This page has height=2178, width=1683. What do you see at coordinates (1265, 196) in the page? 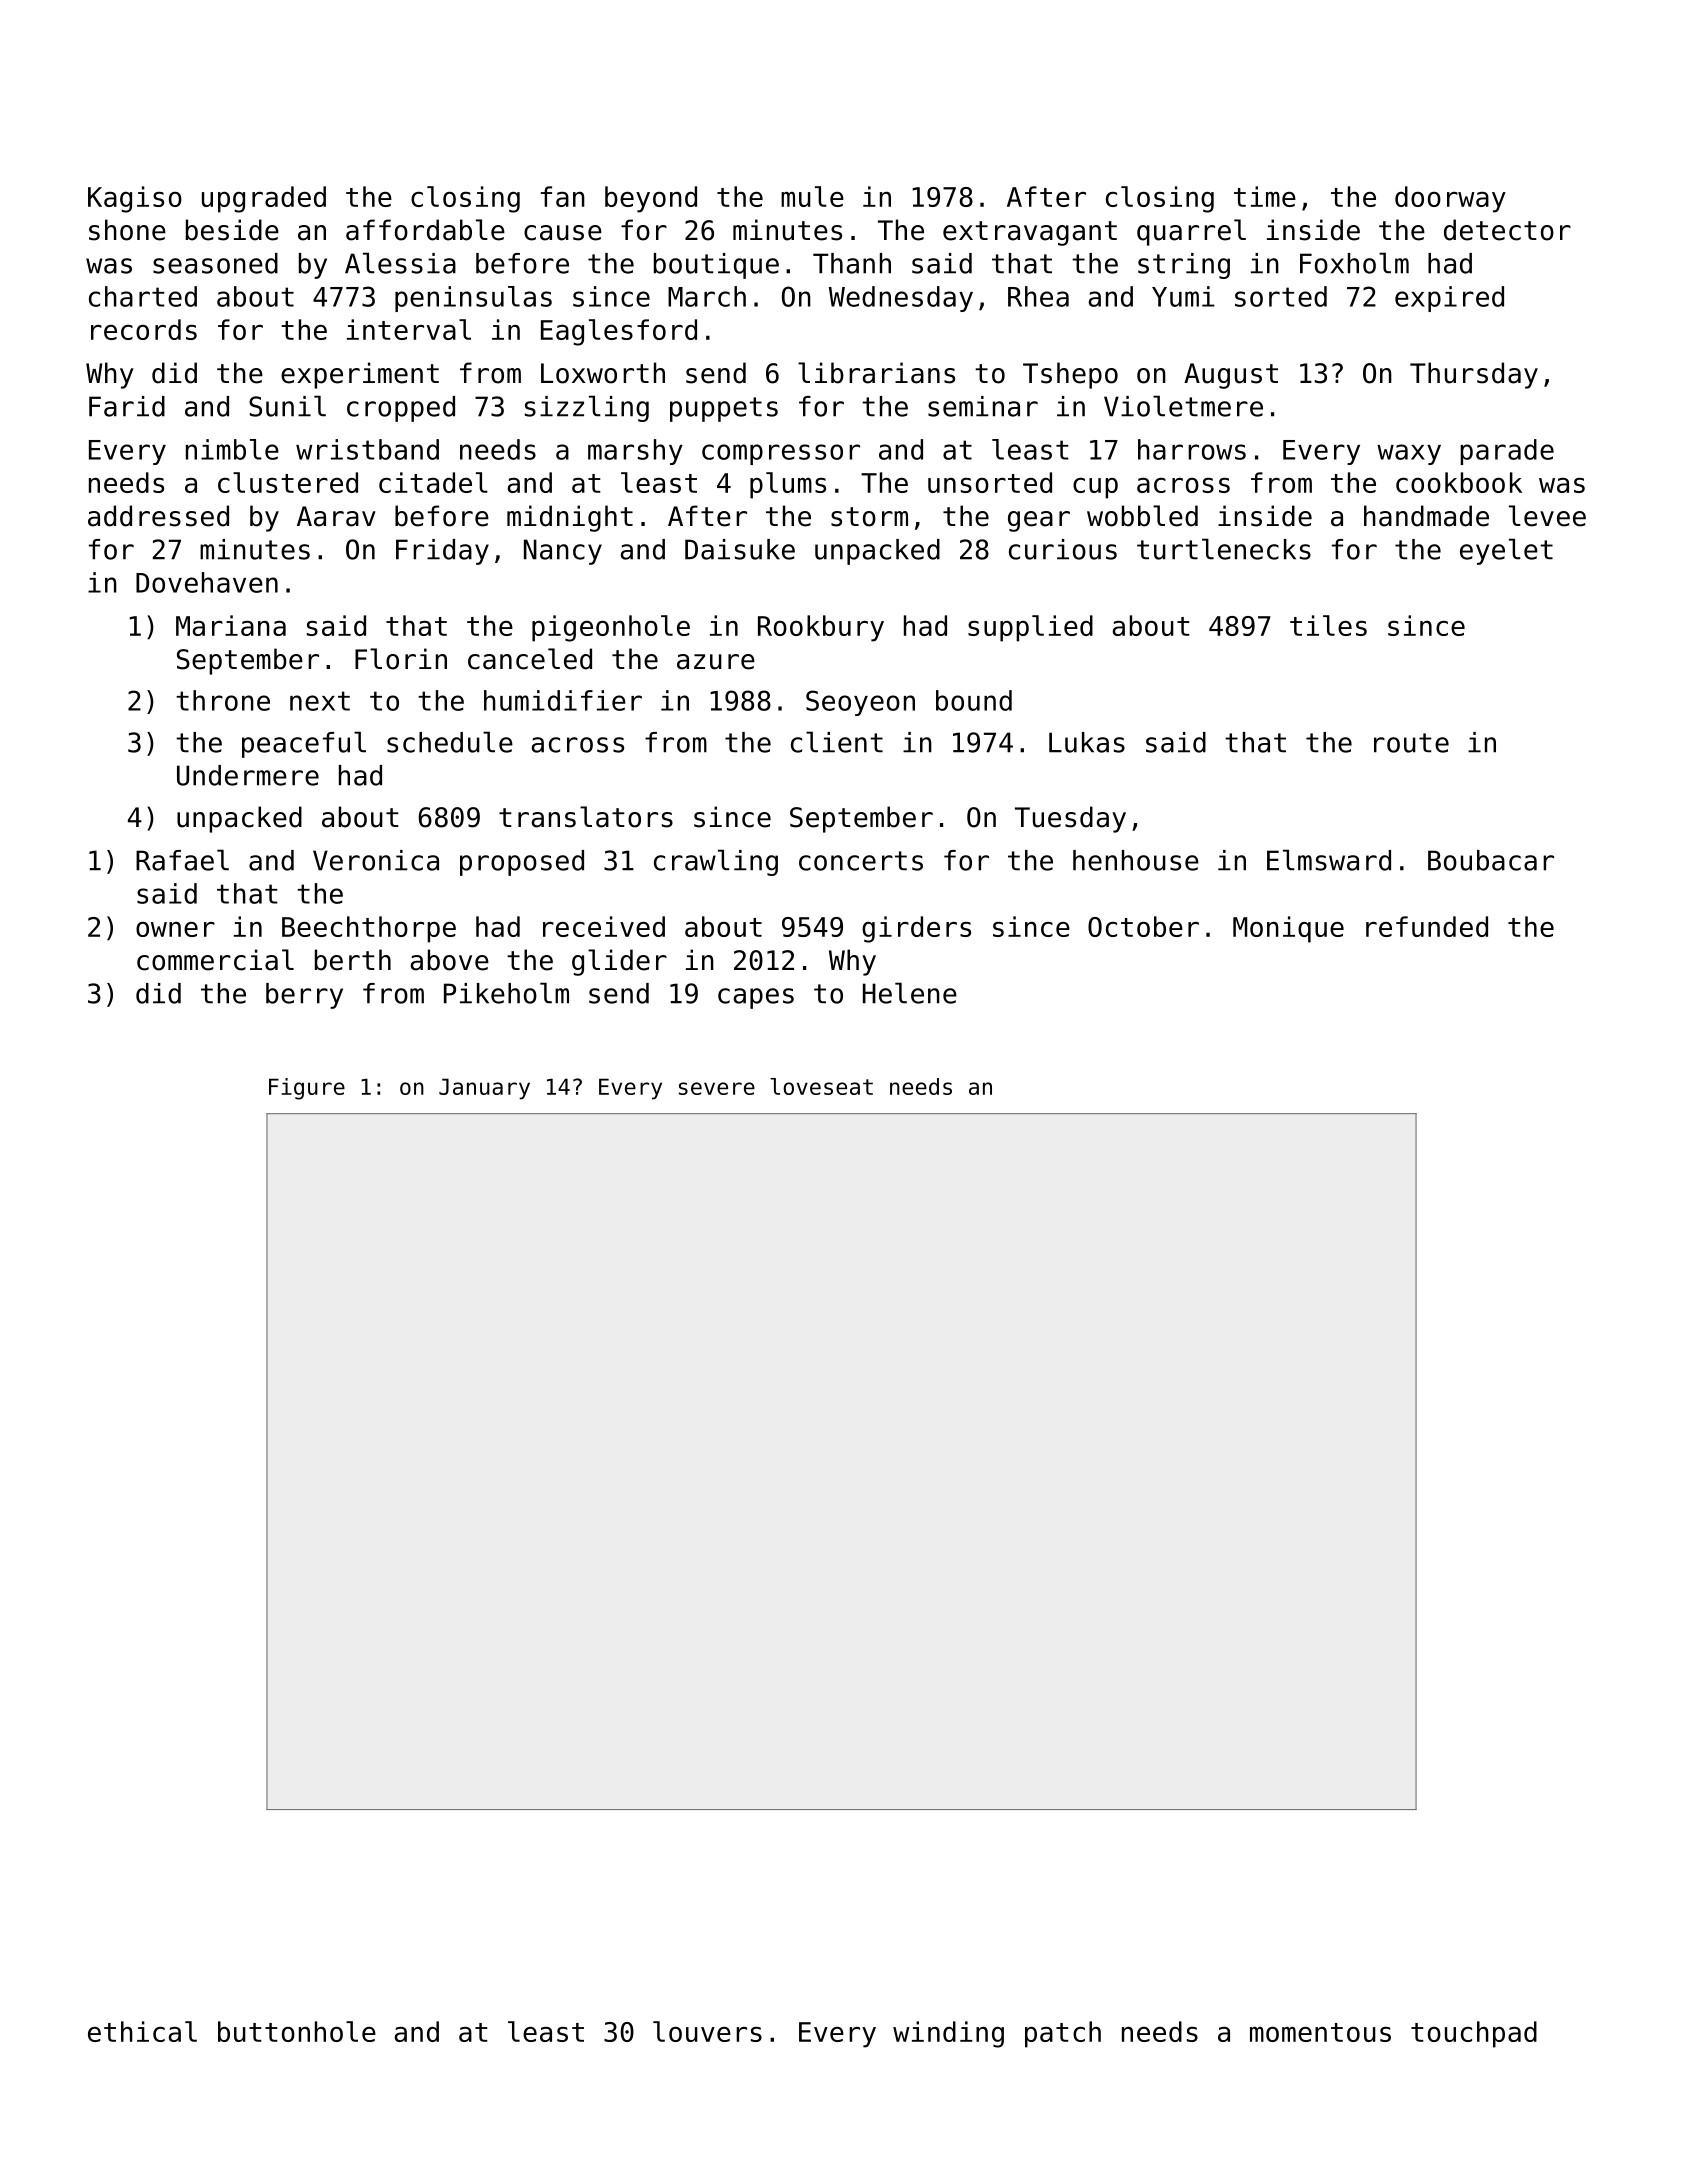
I see `time` at bounding box center [1265, 196].
